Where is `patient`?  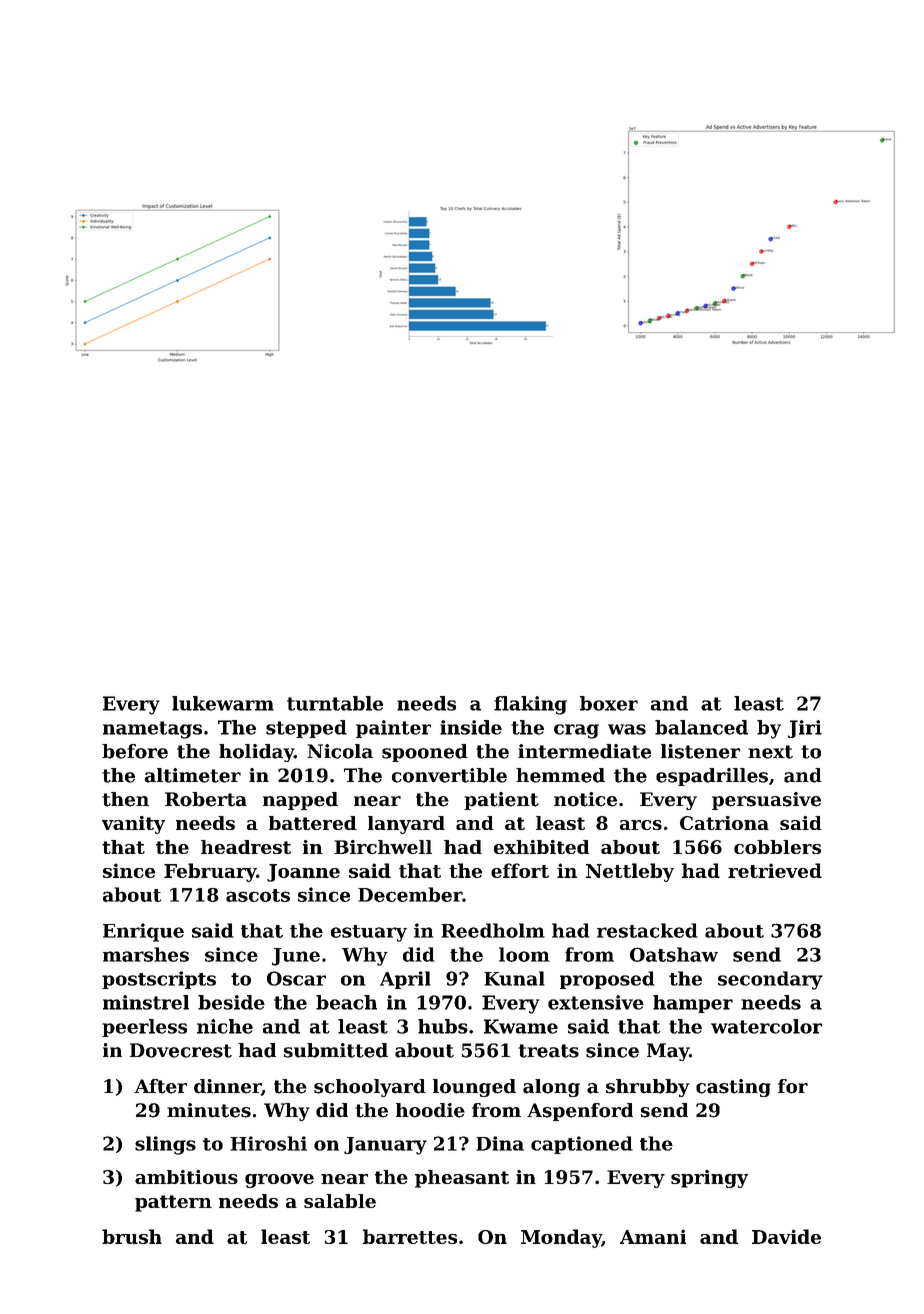
patient is located at coordinates (501, 801).
